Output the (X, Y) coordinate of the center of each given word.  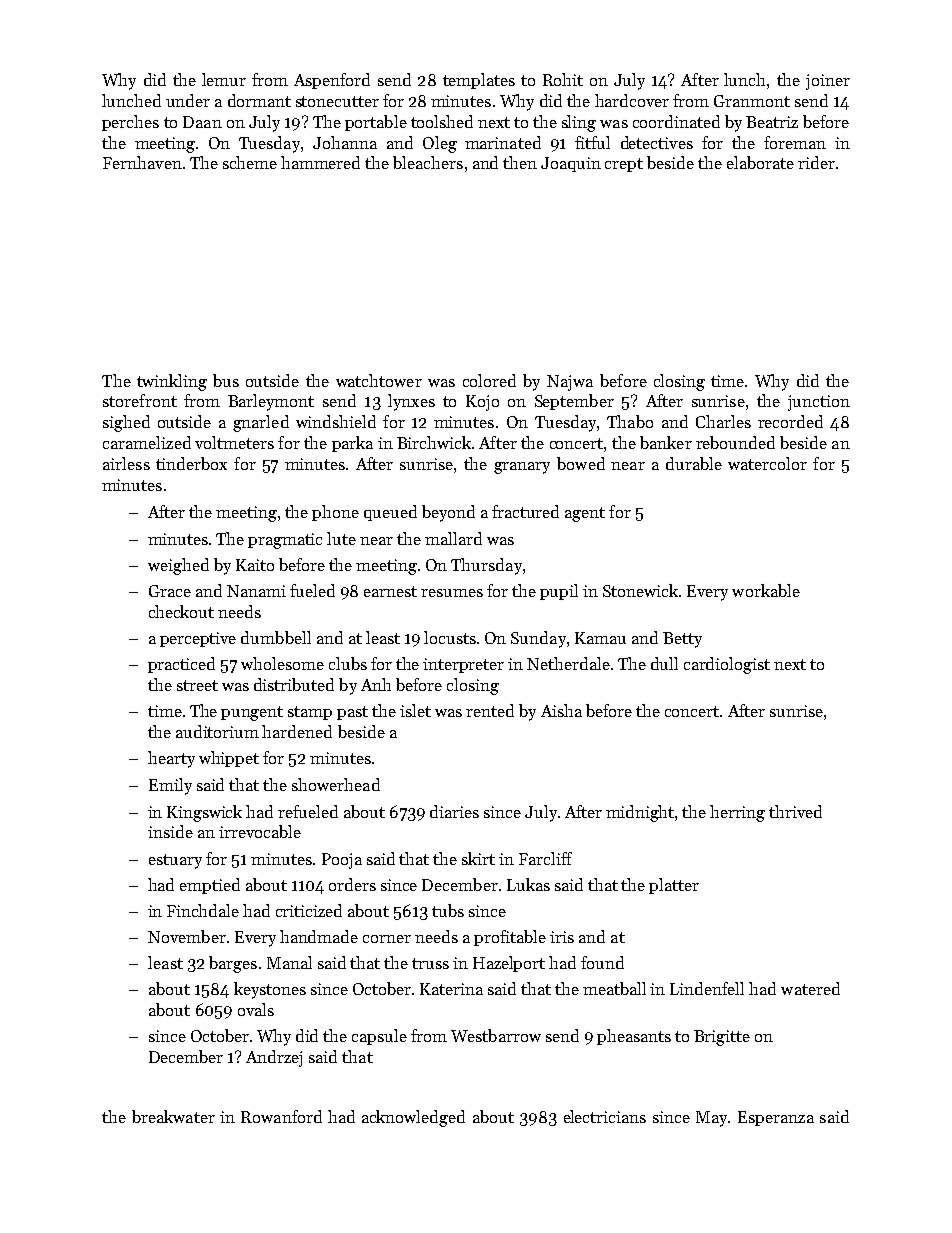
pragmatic (285, 541)
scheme (250, 162)
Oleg (440, 144)
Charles (723, 421)
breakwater (173, 1116)
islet (415, 710)
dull (664, 663)
